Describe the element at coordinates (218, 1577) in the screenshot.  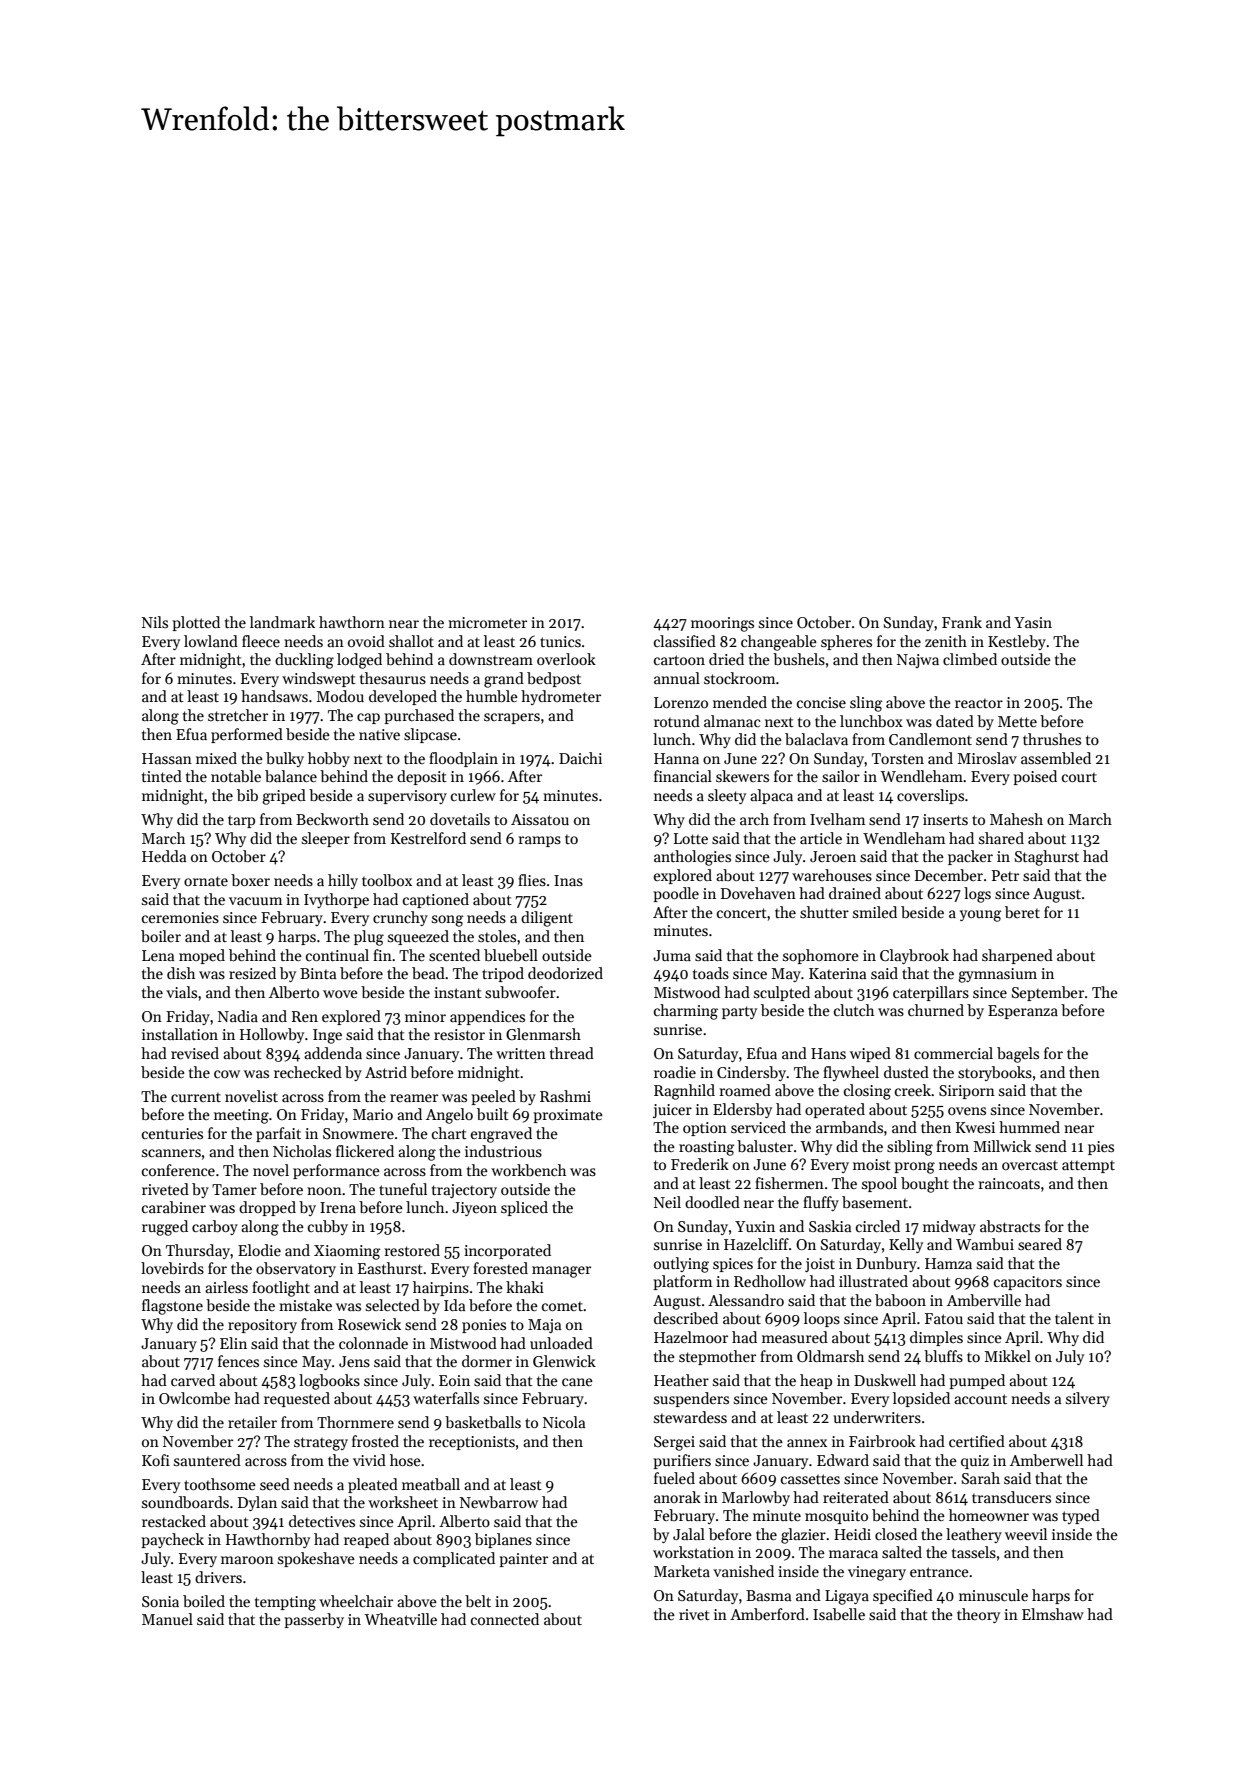
I see `drivers` at that location.
